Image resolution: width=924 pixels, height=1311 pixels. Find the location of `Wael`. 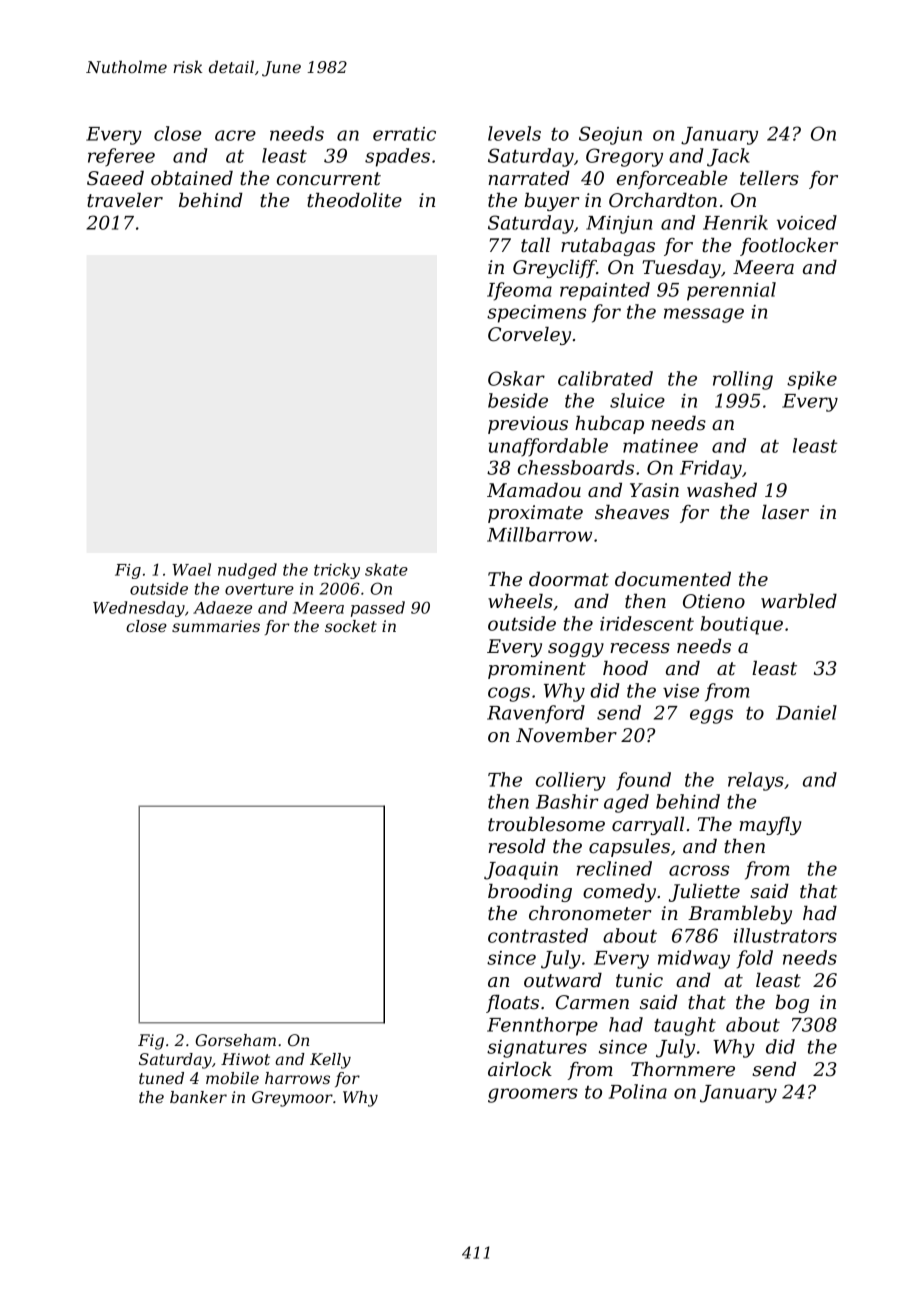

Wael is located at coordinates (191, 569).
